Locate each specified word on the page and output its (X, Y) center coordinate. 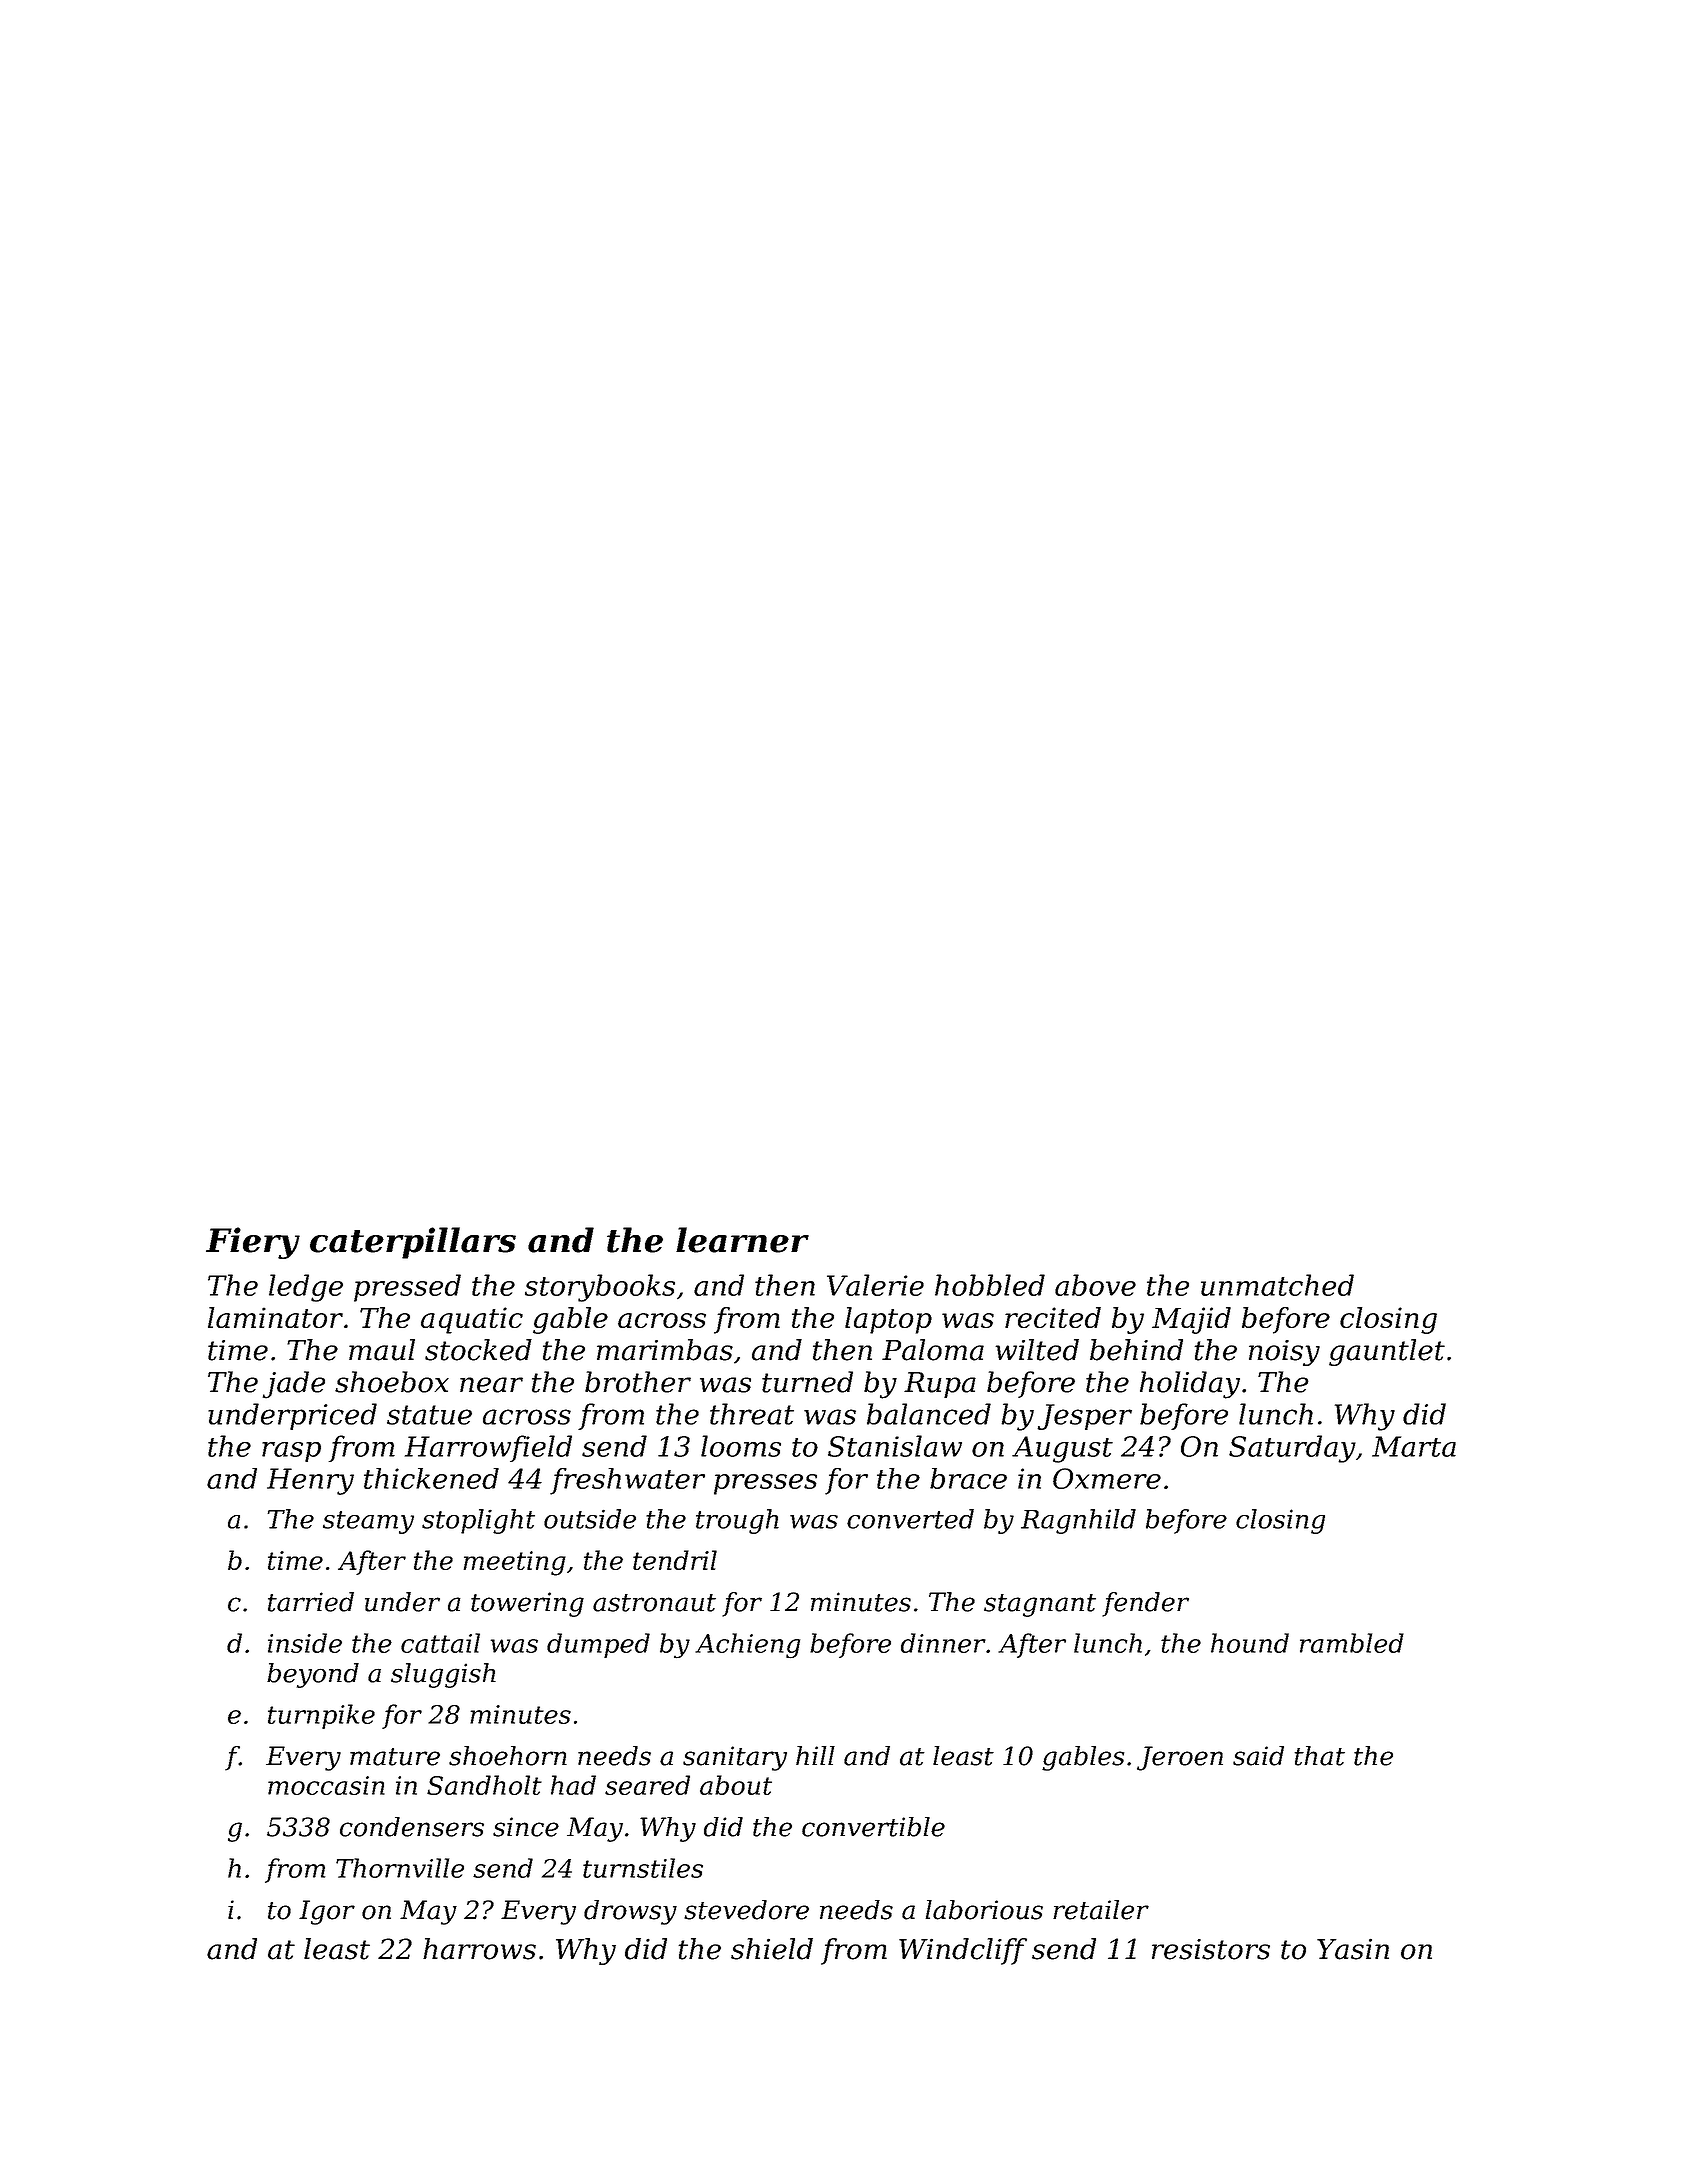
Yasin (1353, 1949)
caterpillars (413, 1243)
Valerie (875, 1285)
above (1095, 1285)
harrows (479, 1949)
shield (772, 1949)
